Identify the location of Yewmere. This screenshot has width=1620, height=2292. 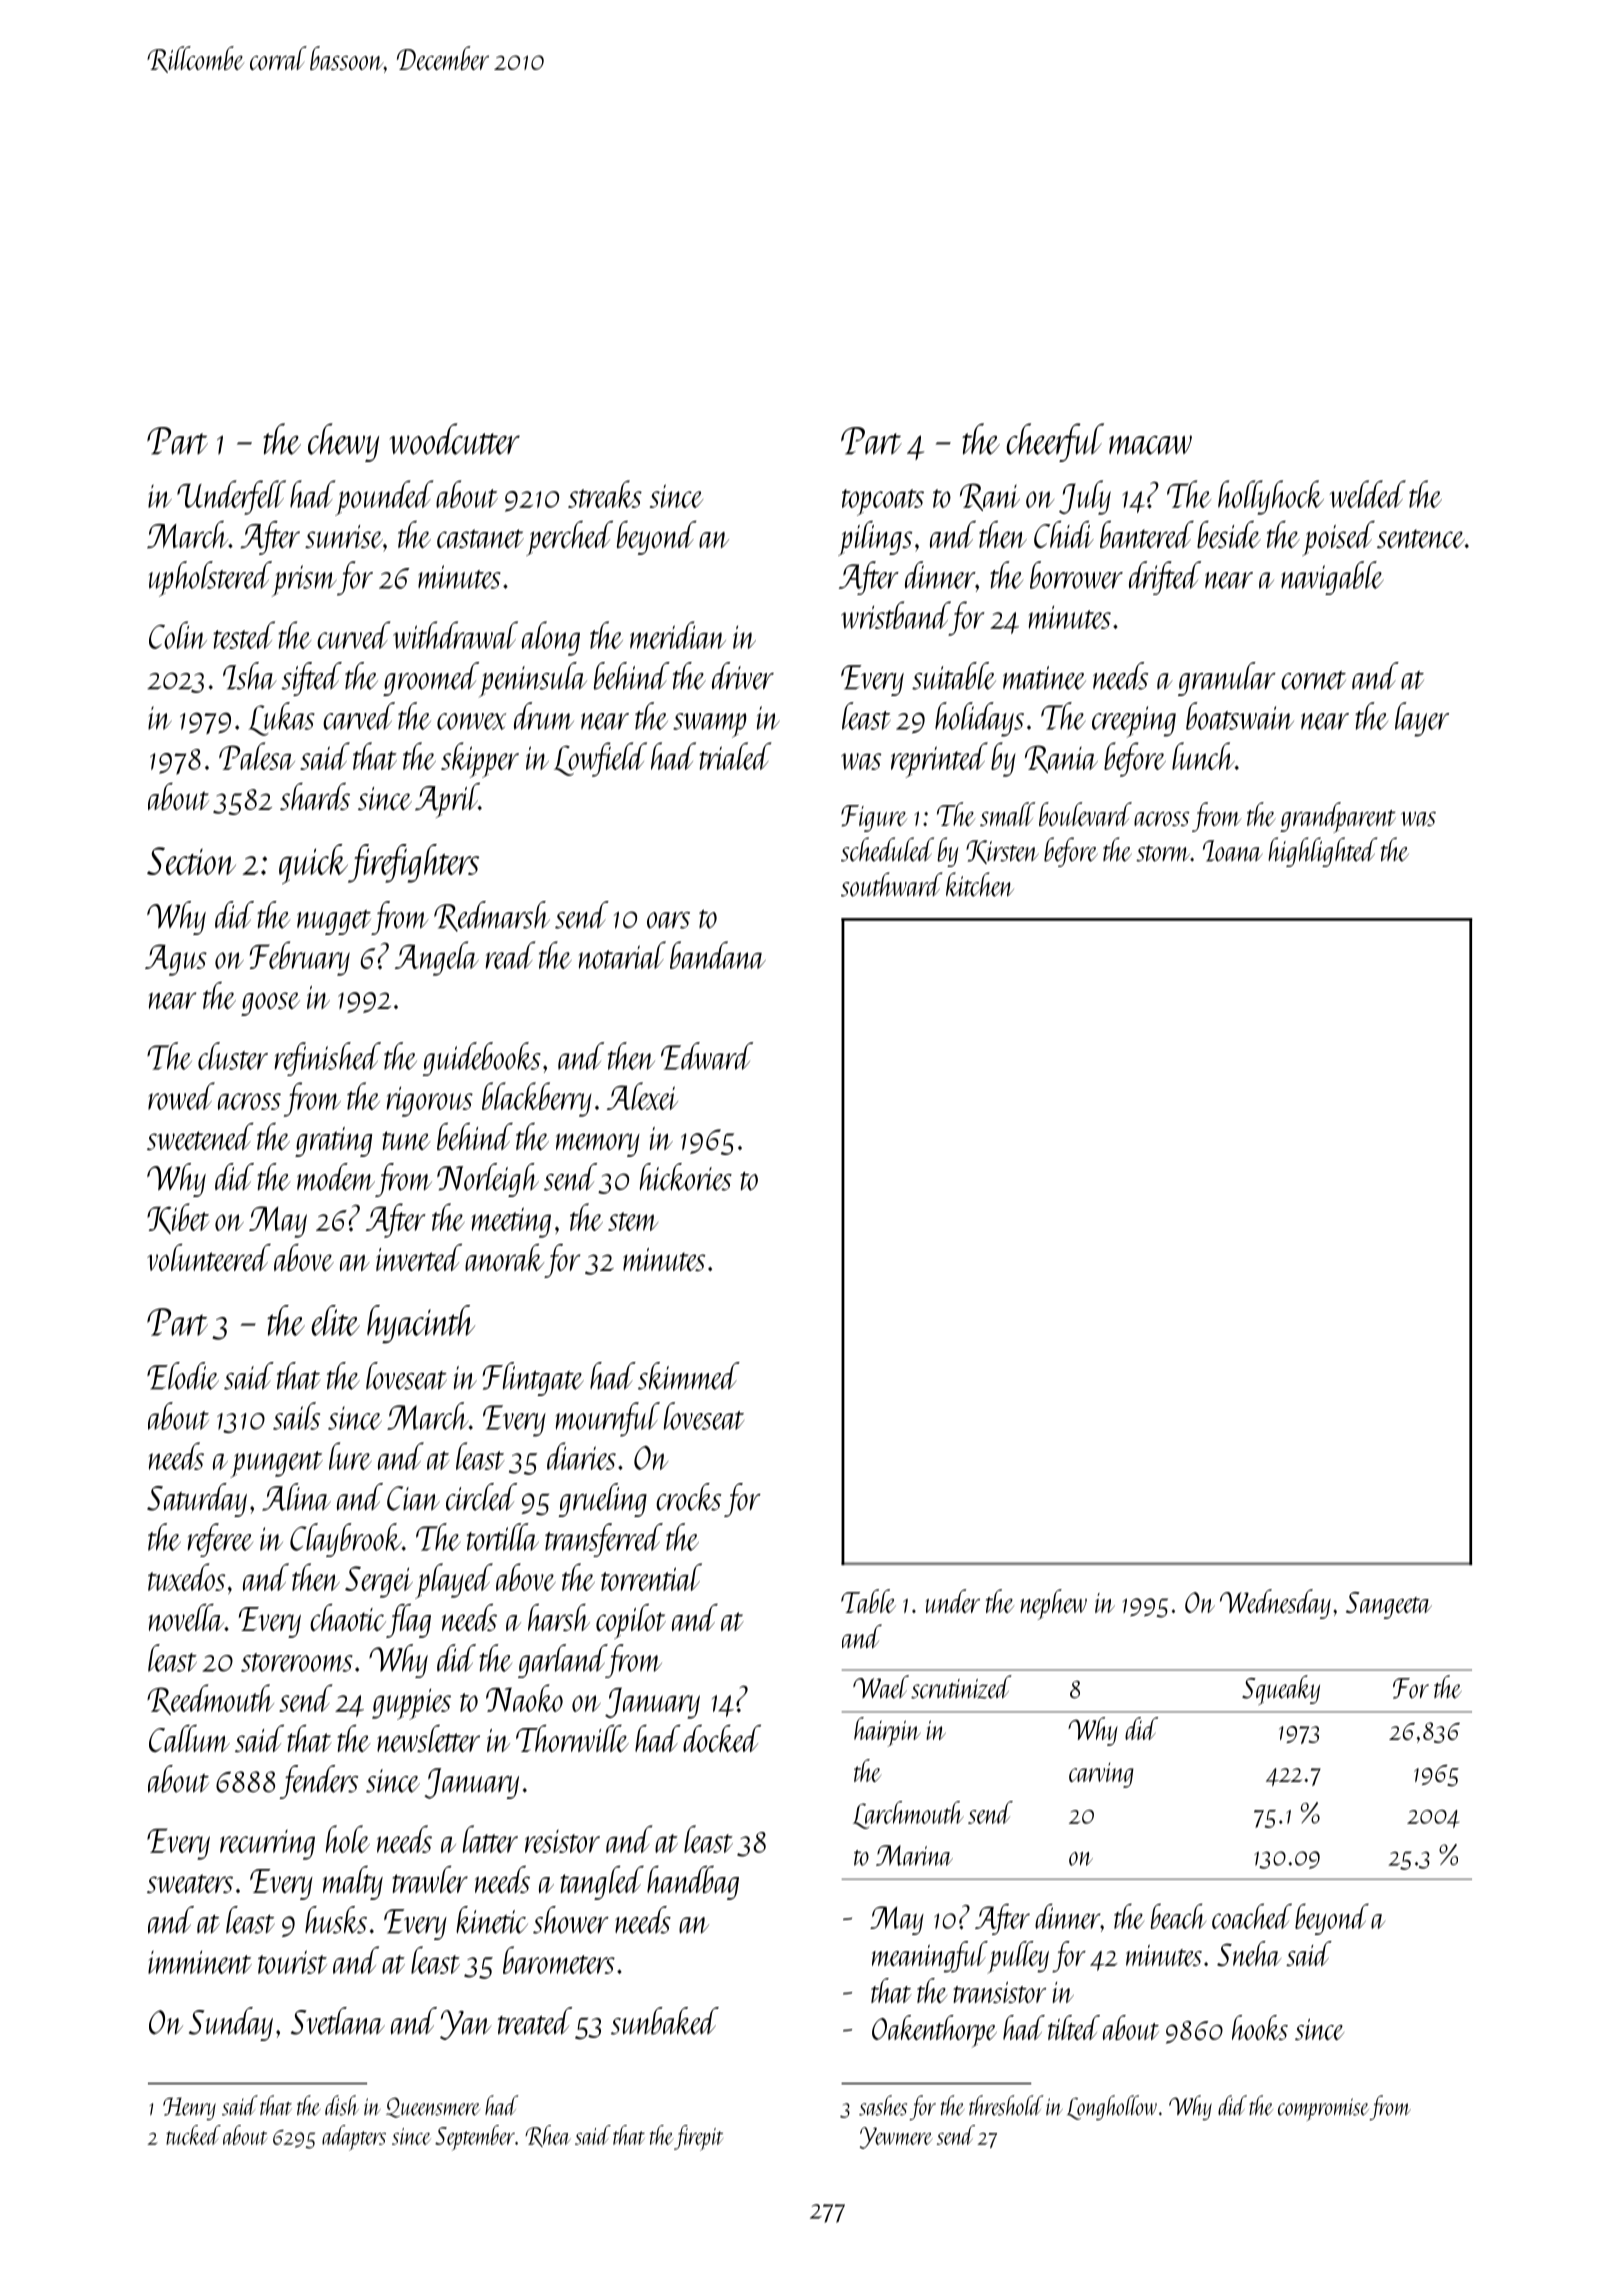
(896, 2138).
